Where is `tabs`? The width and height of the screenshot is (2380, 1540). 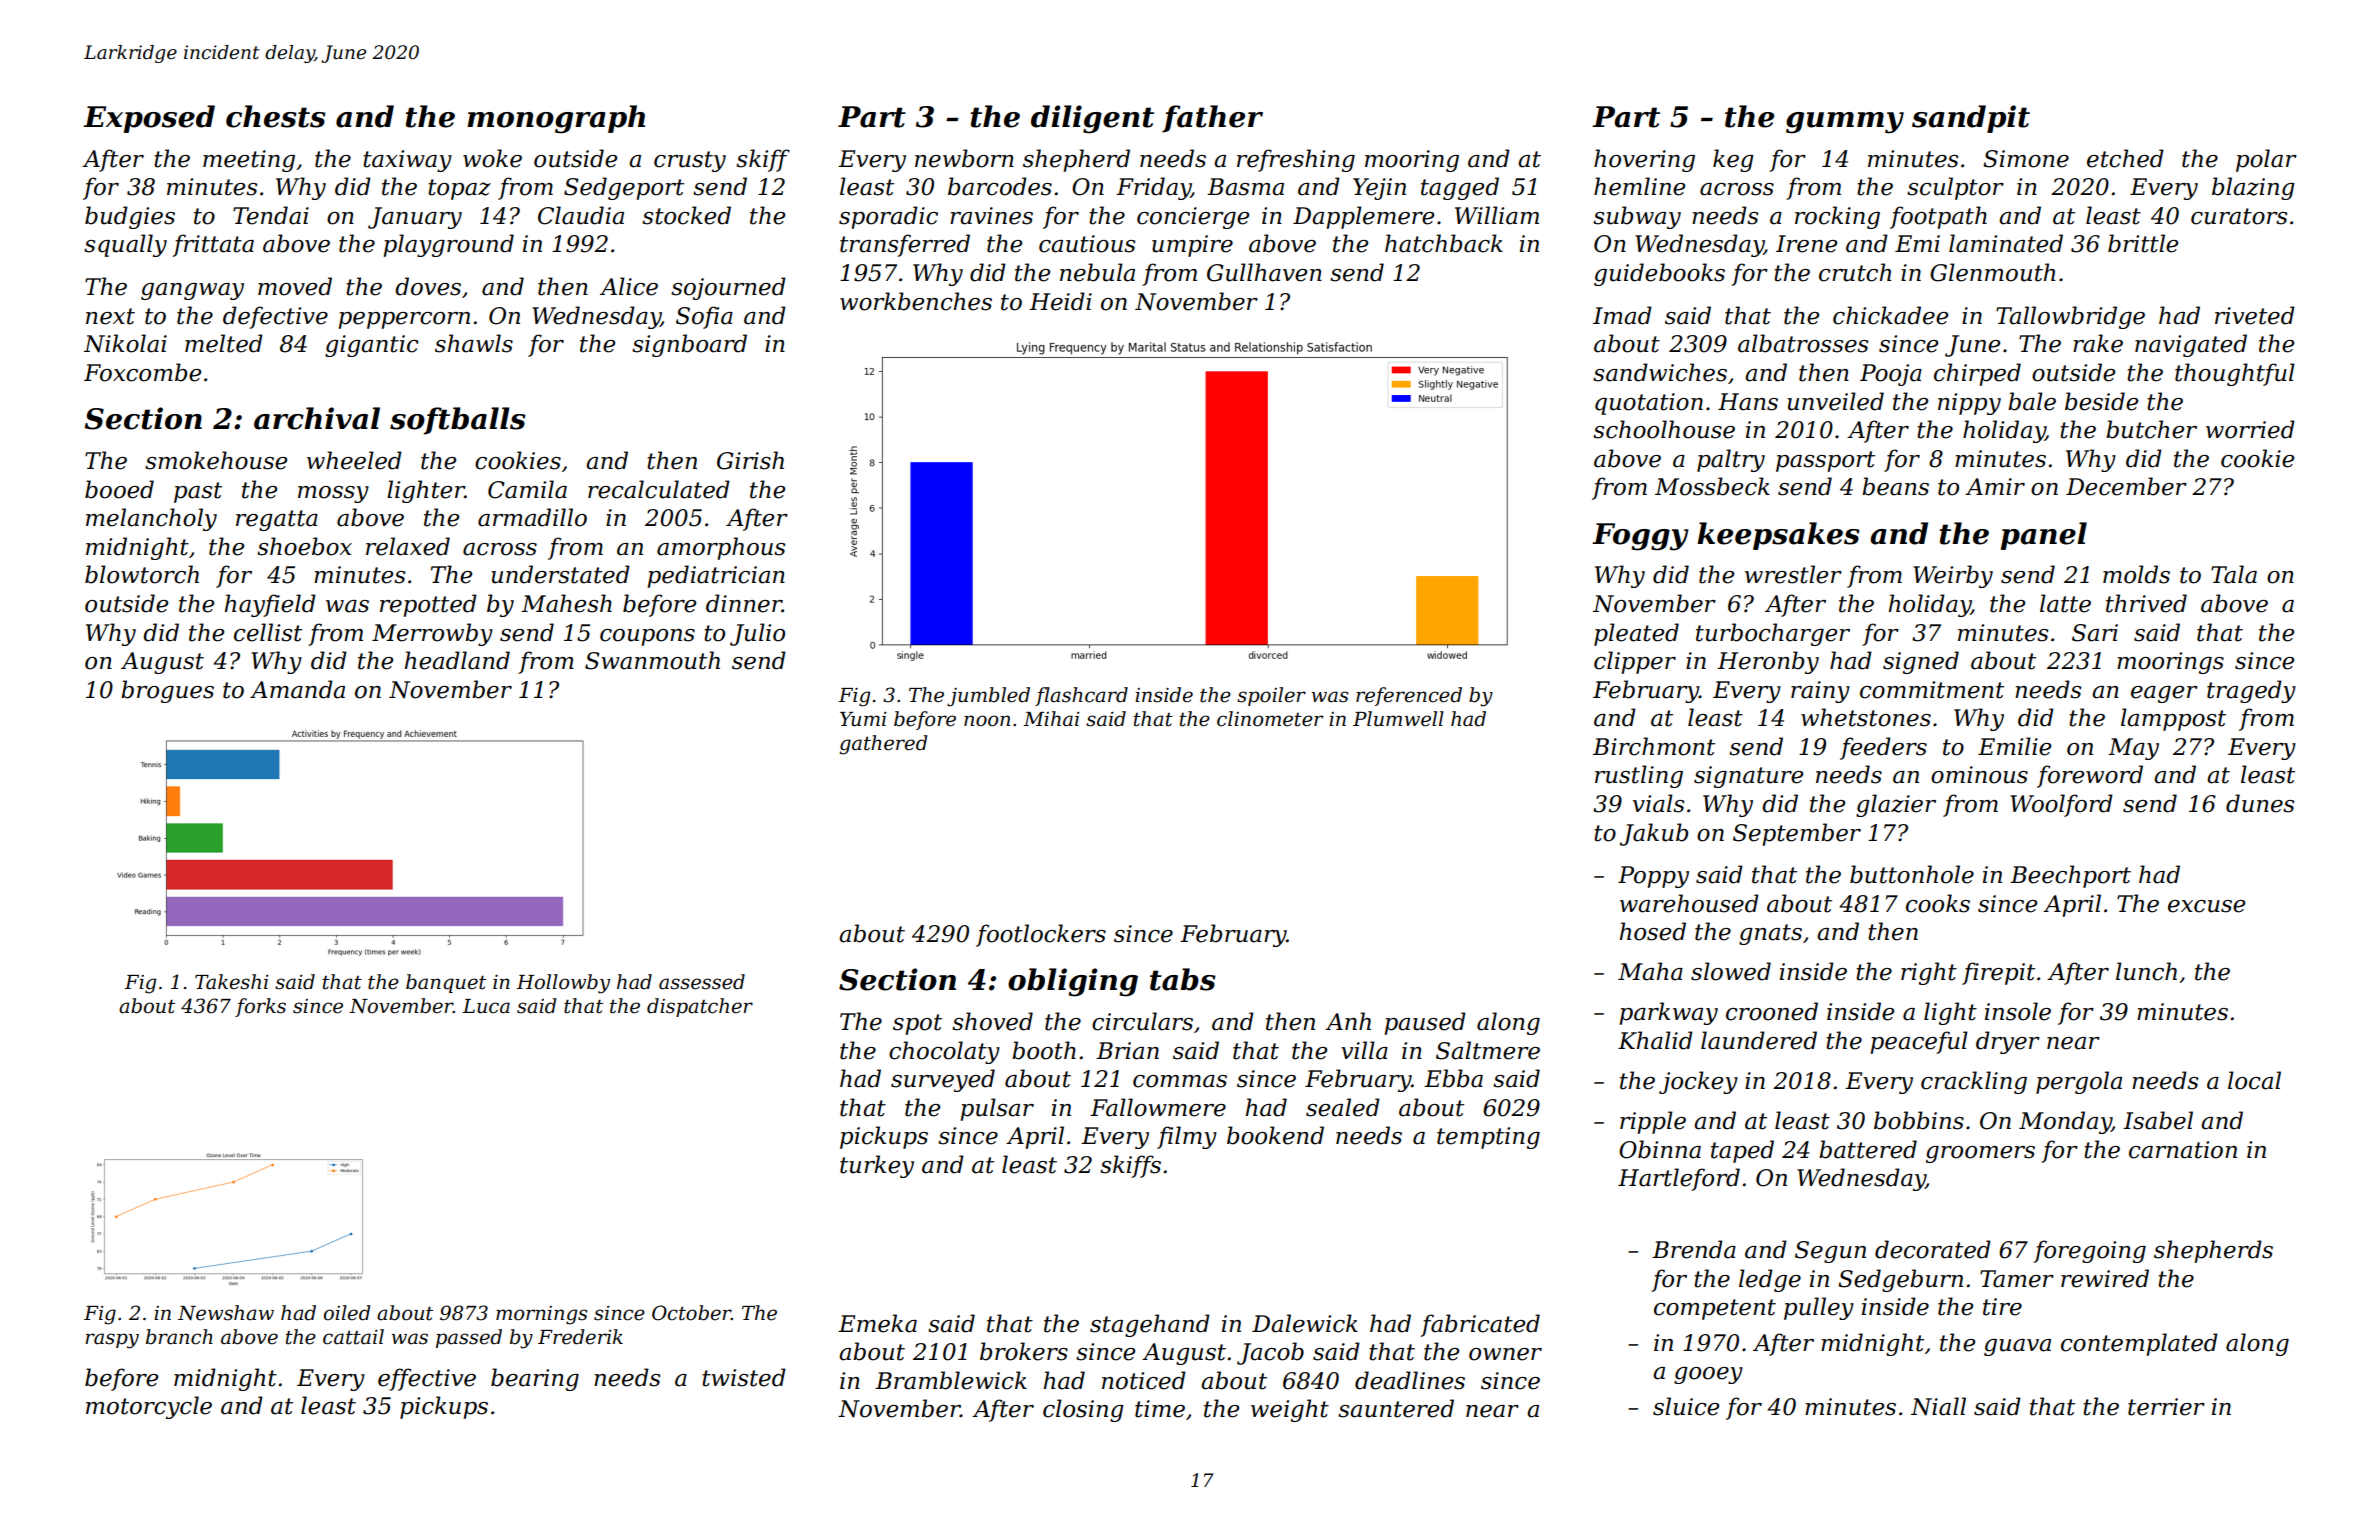
tabs is located at coordinates (1183, 979).
